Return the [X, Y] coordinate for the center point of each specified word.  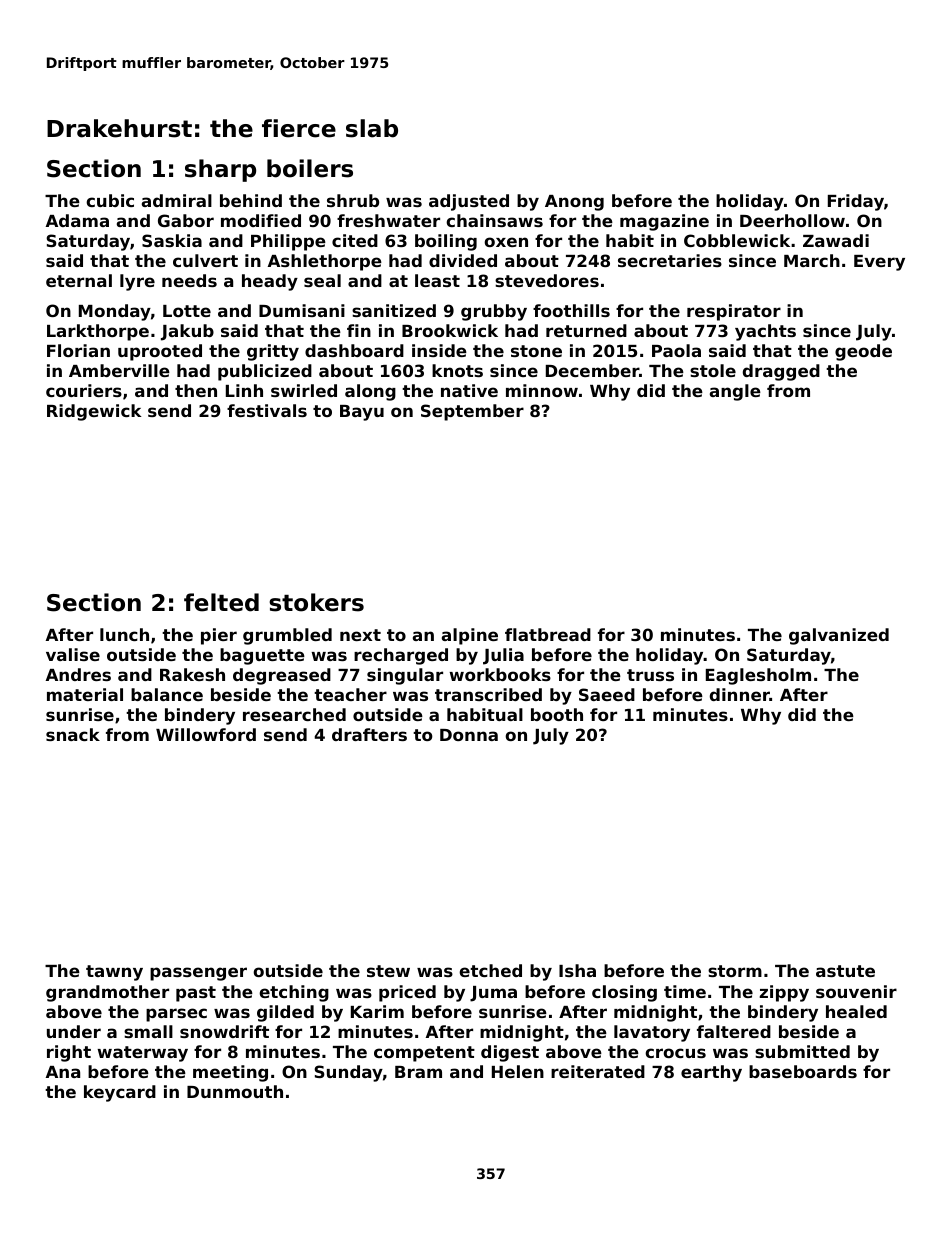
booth [557, 714]
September [472, 412]
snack [73, 734]
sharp [220, 170]
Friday [856, 202]
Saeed [607, 694]
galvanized [839, 636]
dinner [740, 694]
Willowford [206, 734]
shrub [353, 200]
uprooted [160, 352]
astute [845, 971]
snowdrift [224, 1031]
